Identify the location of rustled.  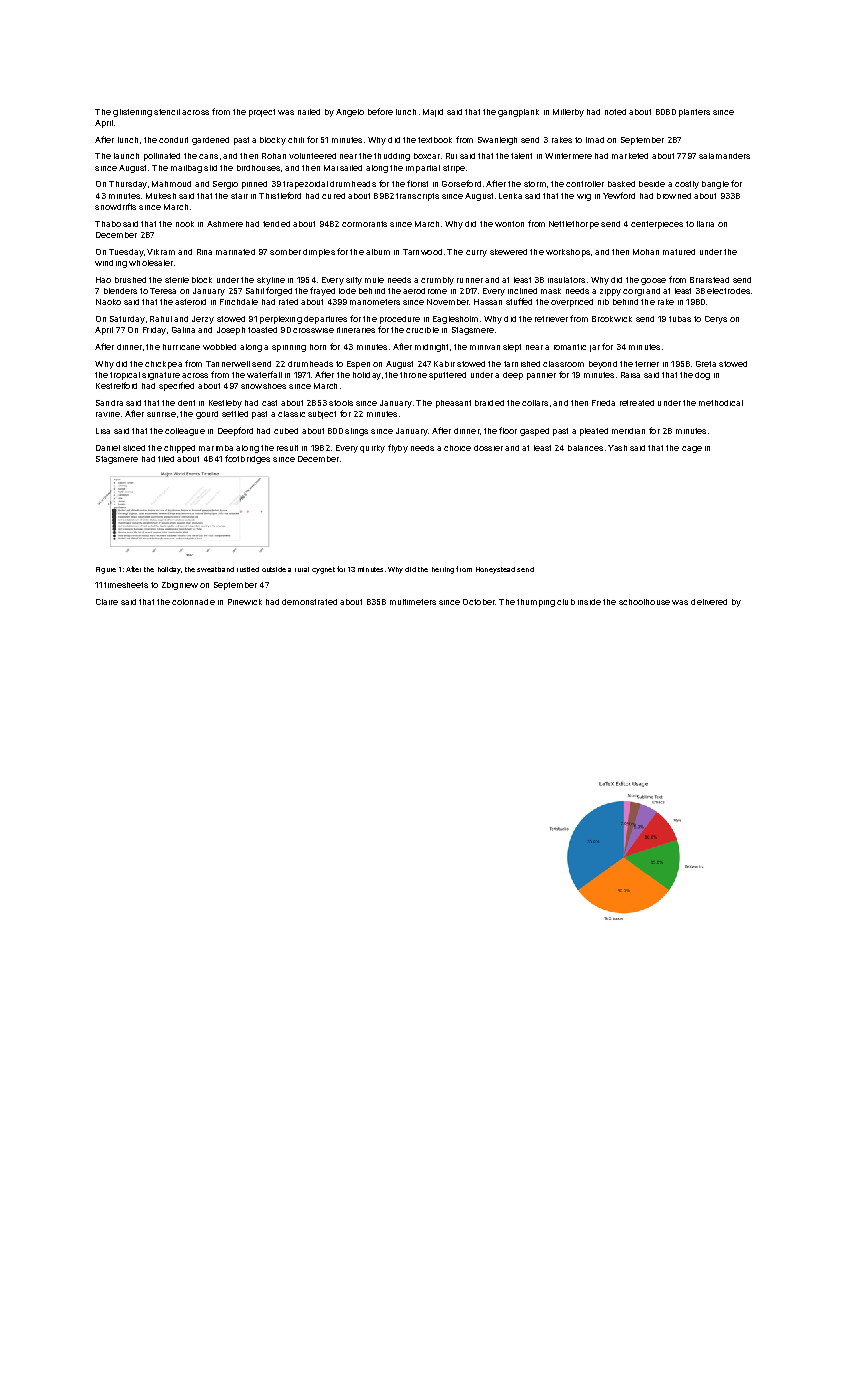
(248, 569).
